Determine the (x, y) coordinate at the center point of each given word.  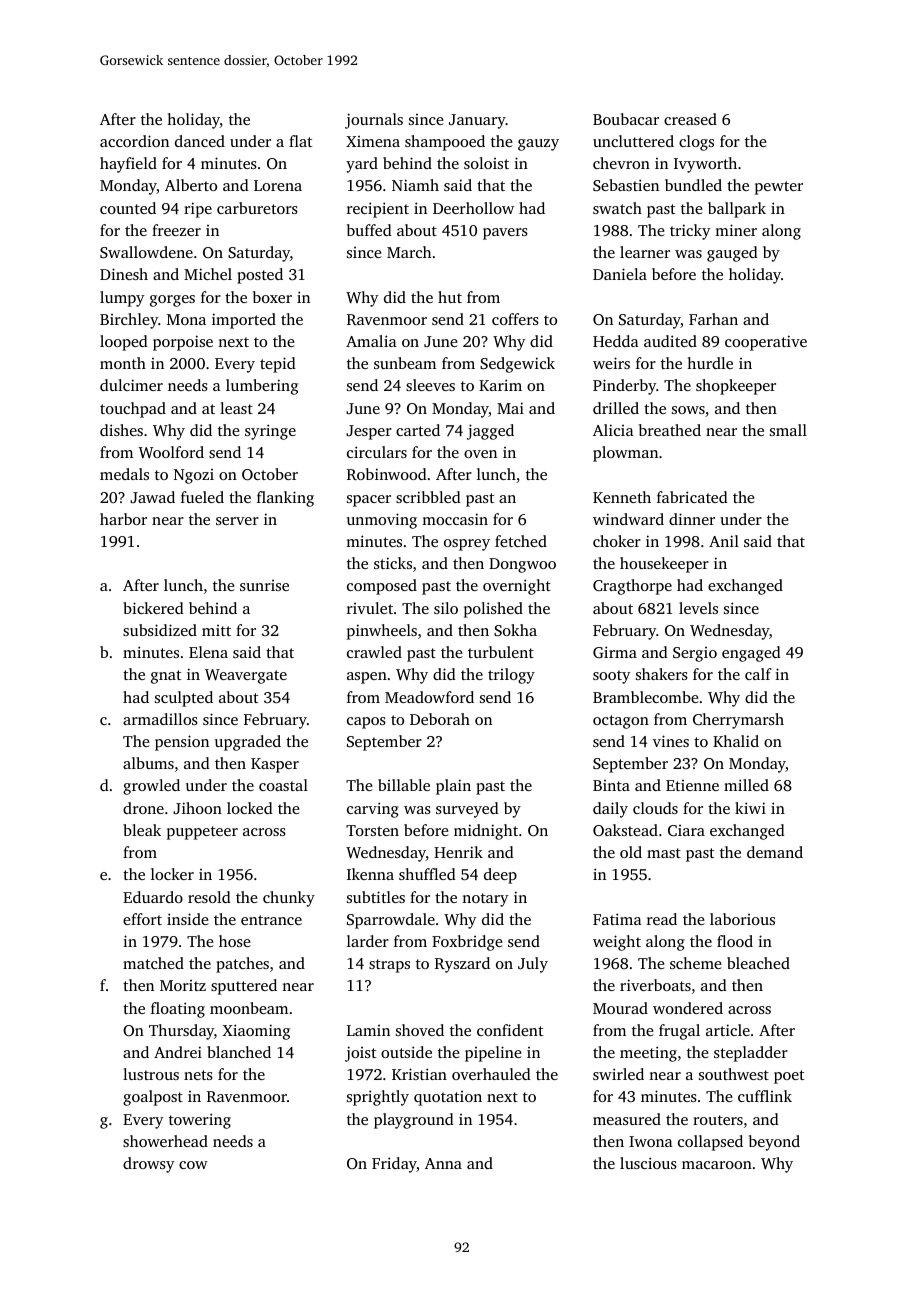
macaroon (717, 1165)
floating (178, 1010)
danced (200, 141)
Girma (615, 652)
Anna (443, 1163)
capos (366, 723)
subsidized (160, 630)
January (477, 121)
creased (690, 119)
